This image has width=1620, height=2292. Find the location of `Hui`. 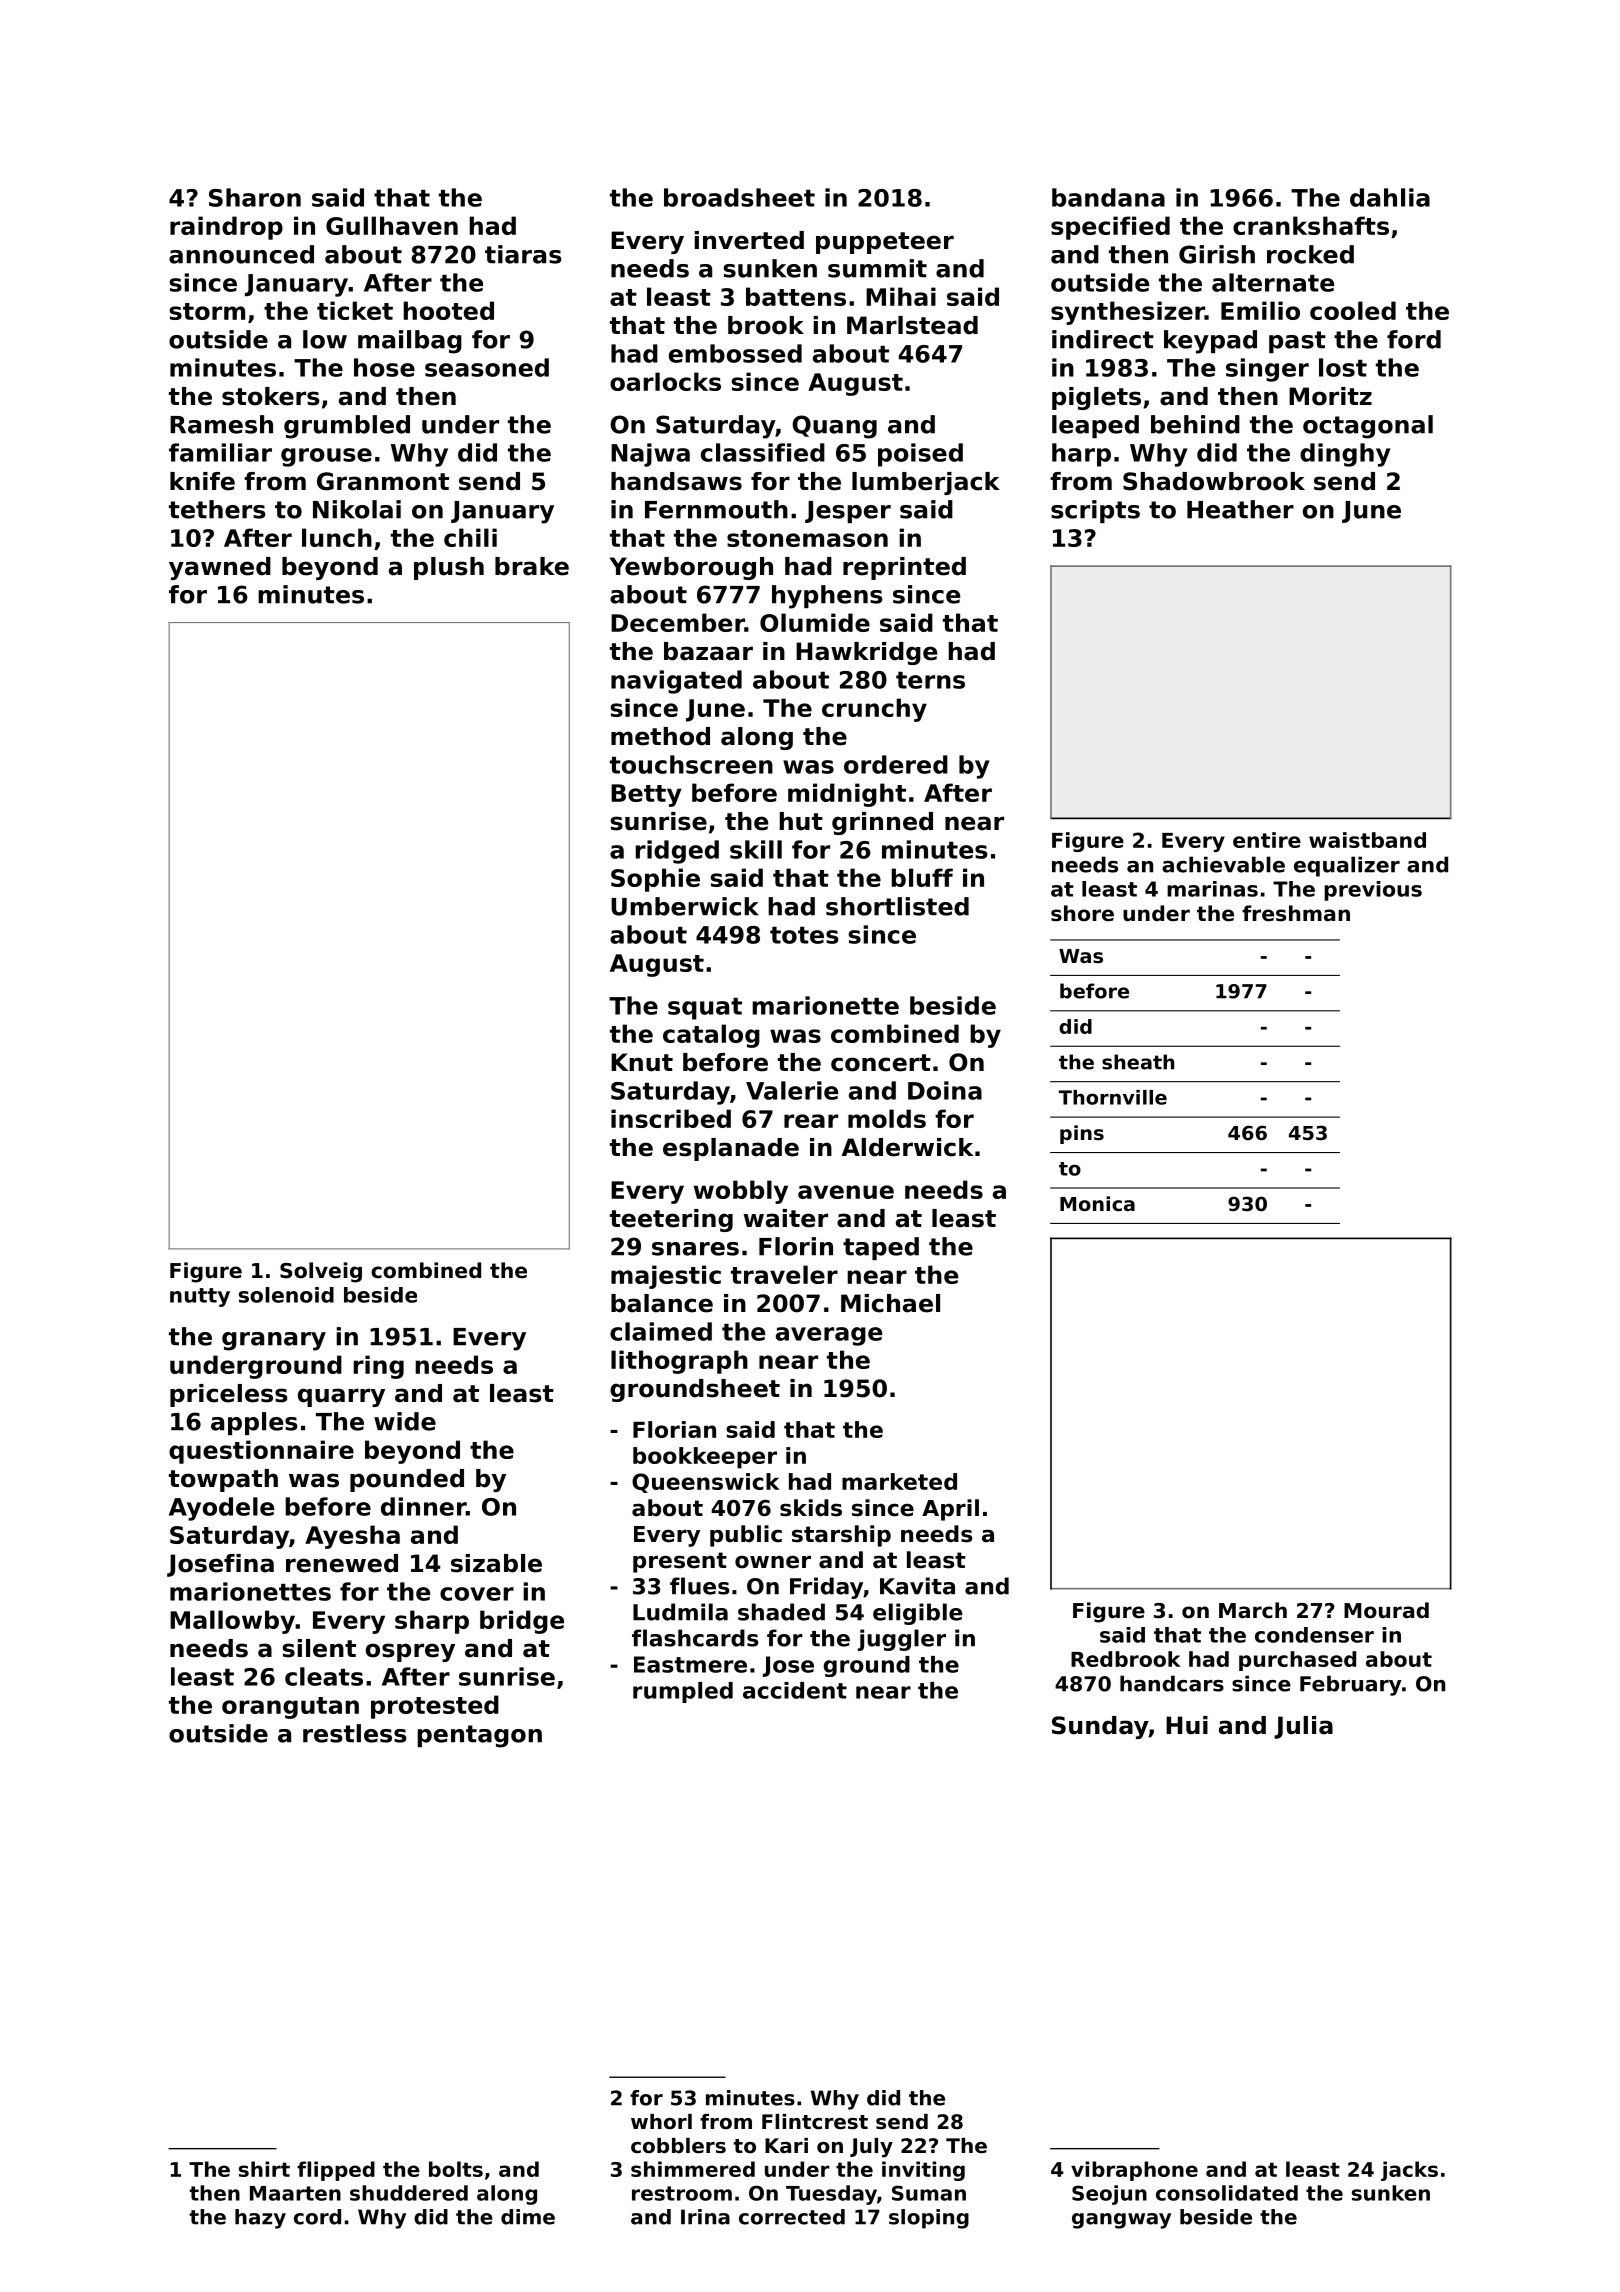

Hui is located at coordinates (1187, 1725).
